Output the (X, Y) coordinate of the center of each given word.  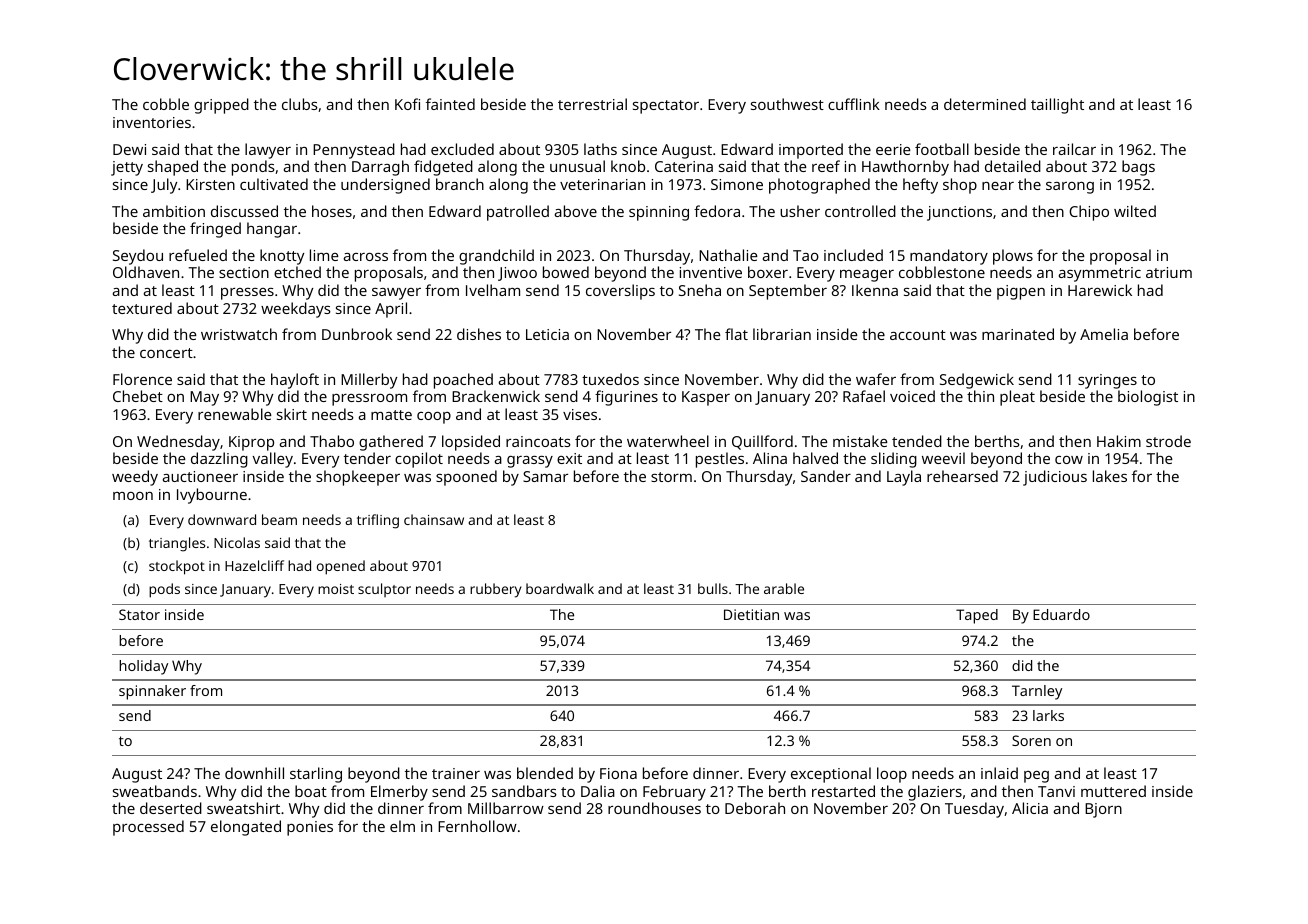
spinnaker (152, 692)
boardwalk (560, 588)
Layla (904, 478)
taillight (1057, 106)
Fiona (618, 773)
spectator (666, 107)
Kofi (407, 104)
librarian (782, 334)
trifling (378, 521)
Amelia (1104, 334)
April (391, 310)
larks (1048, 715)
